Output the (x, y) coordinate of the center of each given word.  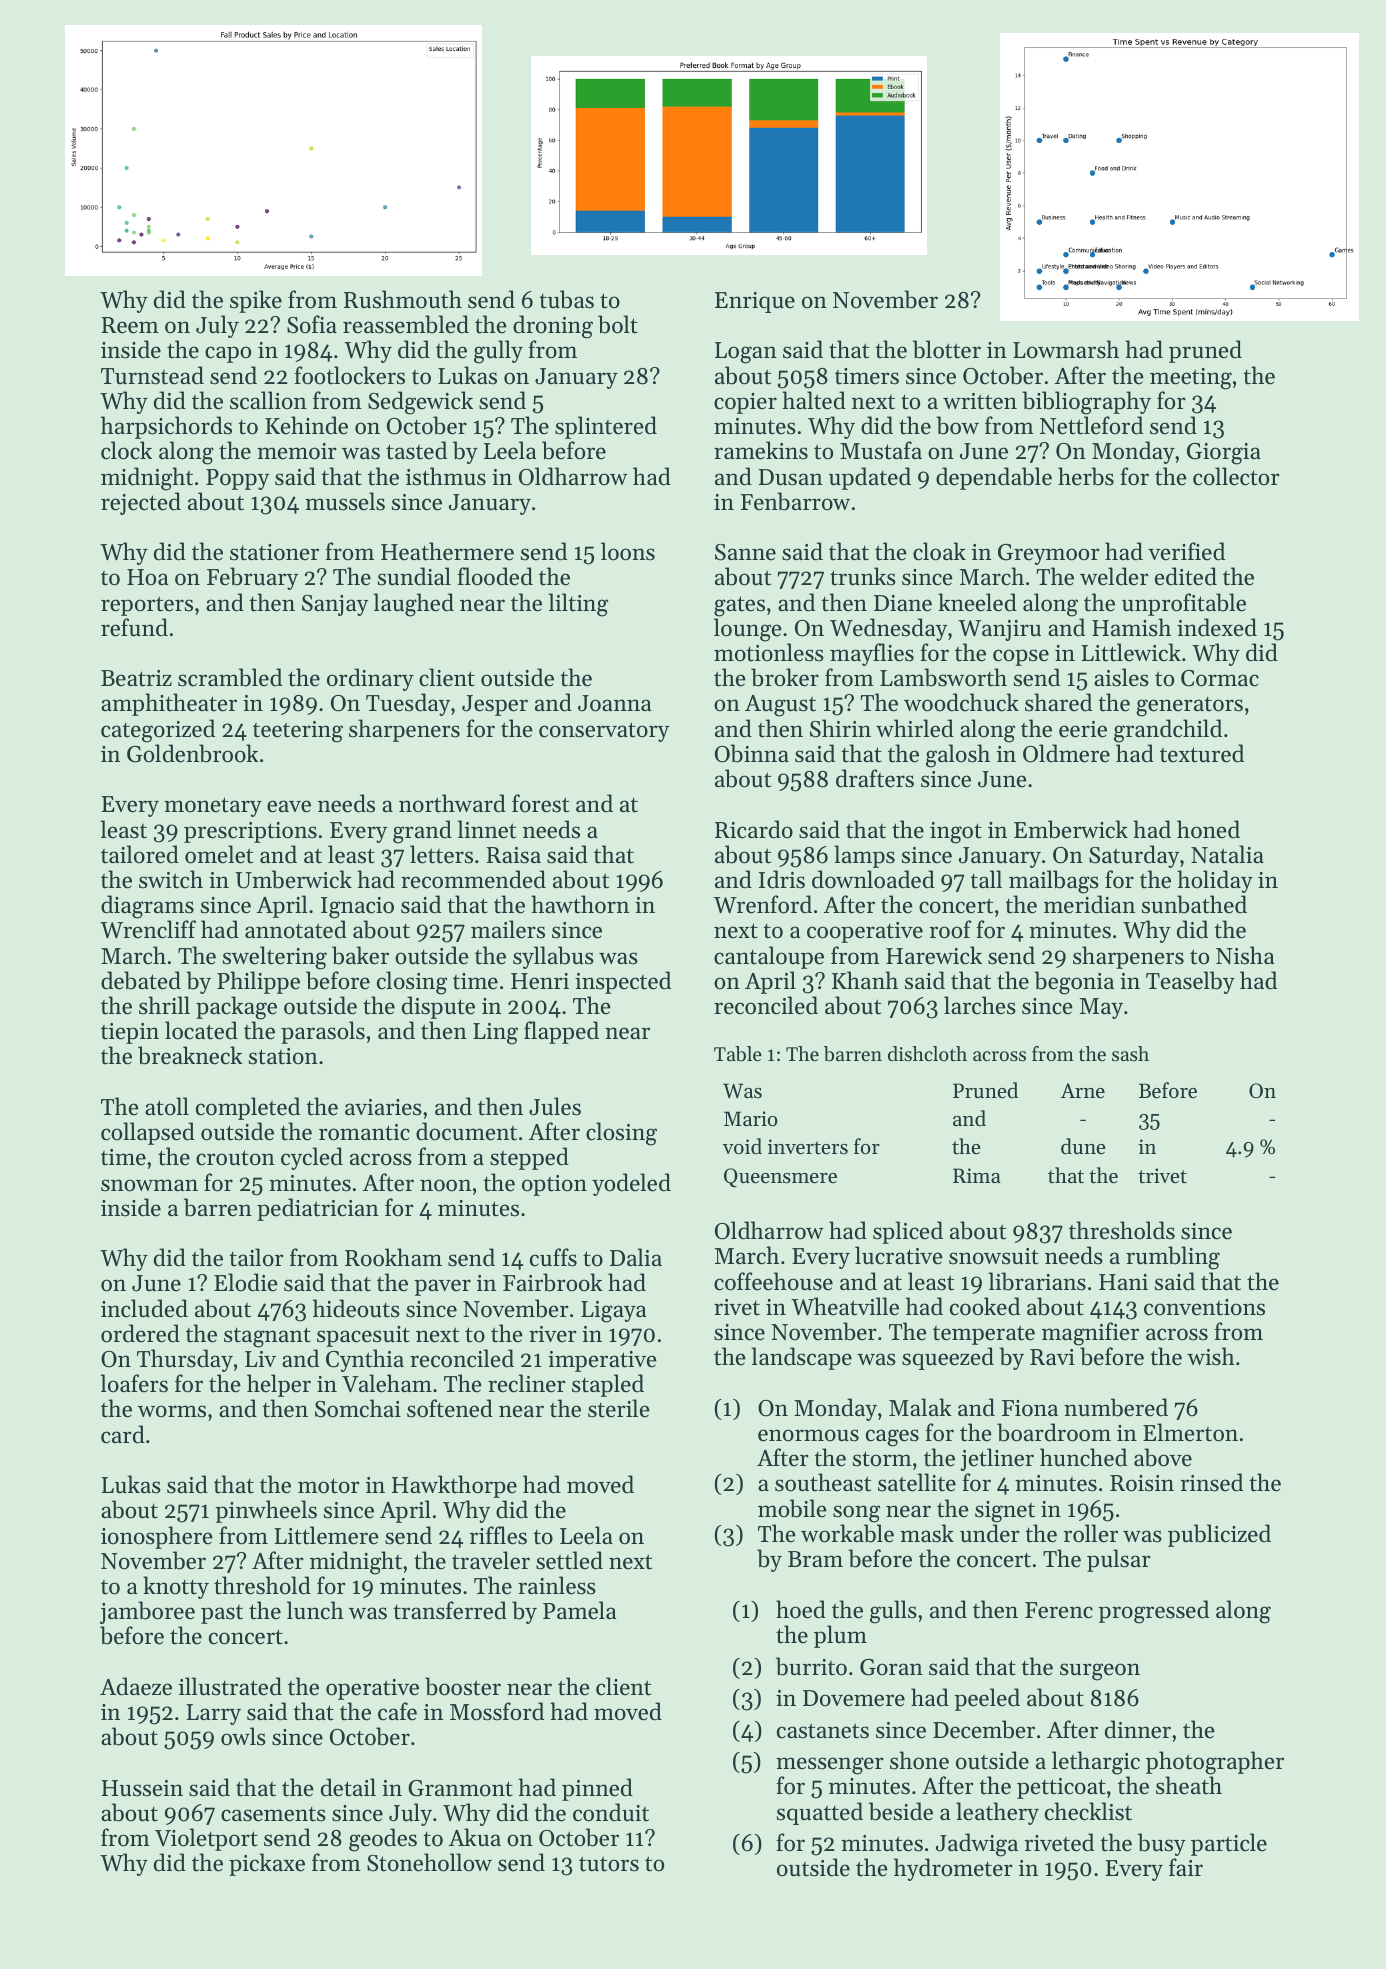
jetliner (997, 1459)
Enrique (755, 302)
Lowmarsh (1066, 349)
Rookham (393, 1257)
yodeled (631, 1184)
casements (273, 1814)
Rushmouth (403, 299)
